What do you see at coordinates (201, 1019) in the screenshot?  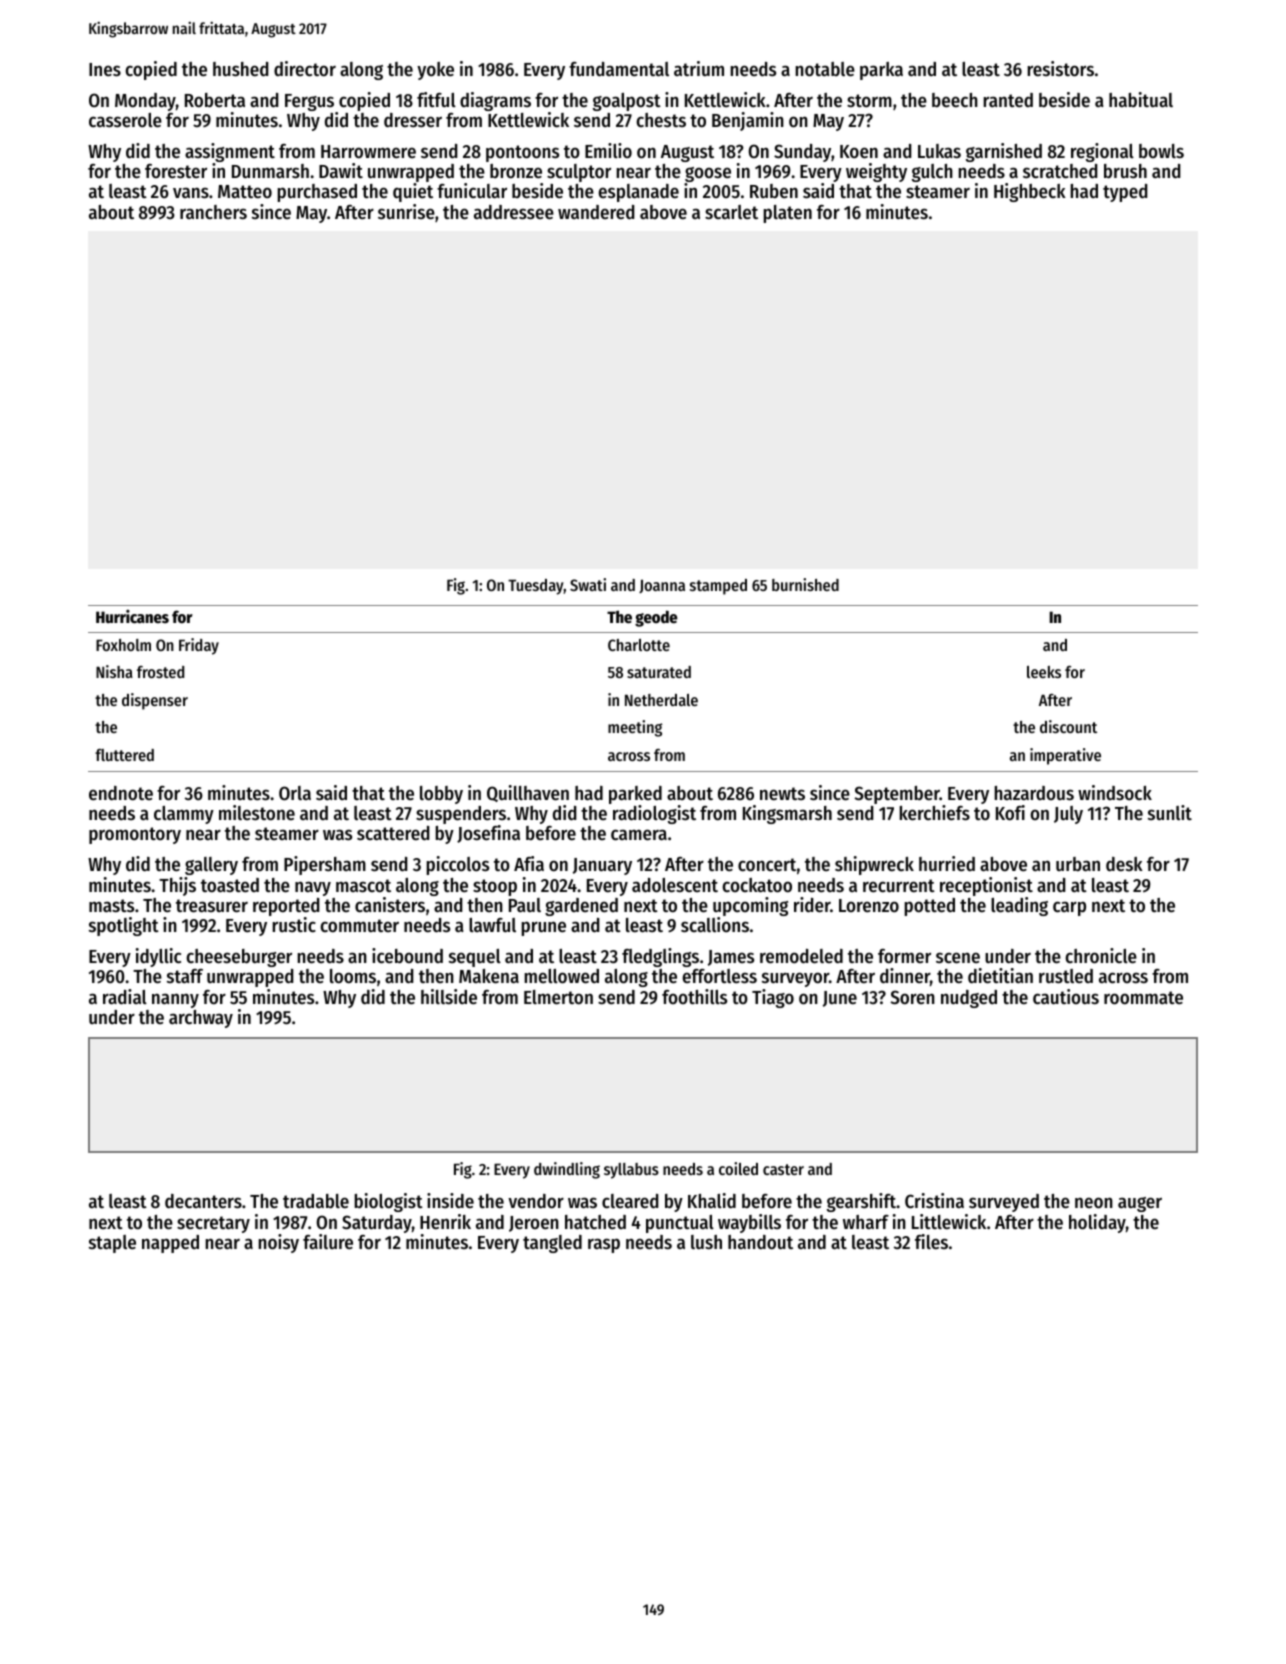 I see `archway` at bounding box center [201, 1019].
